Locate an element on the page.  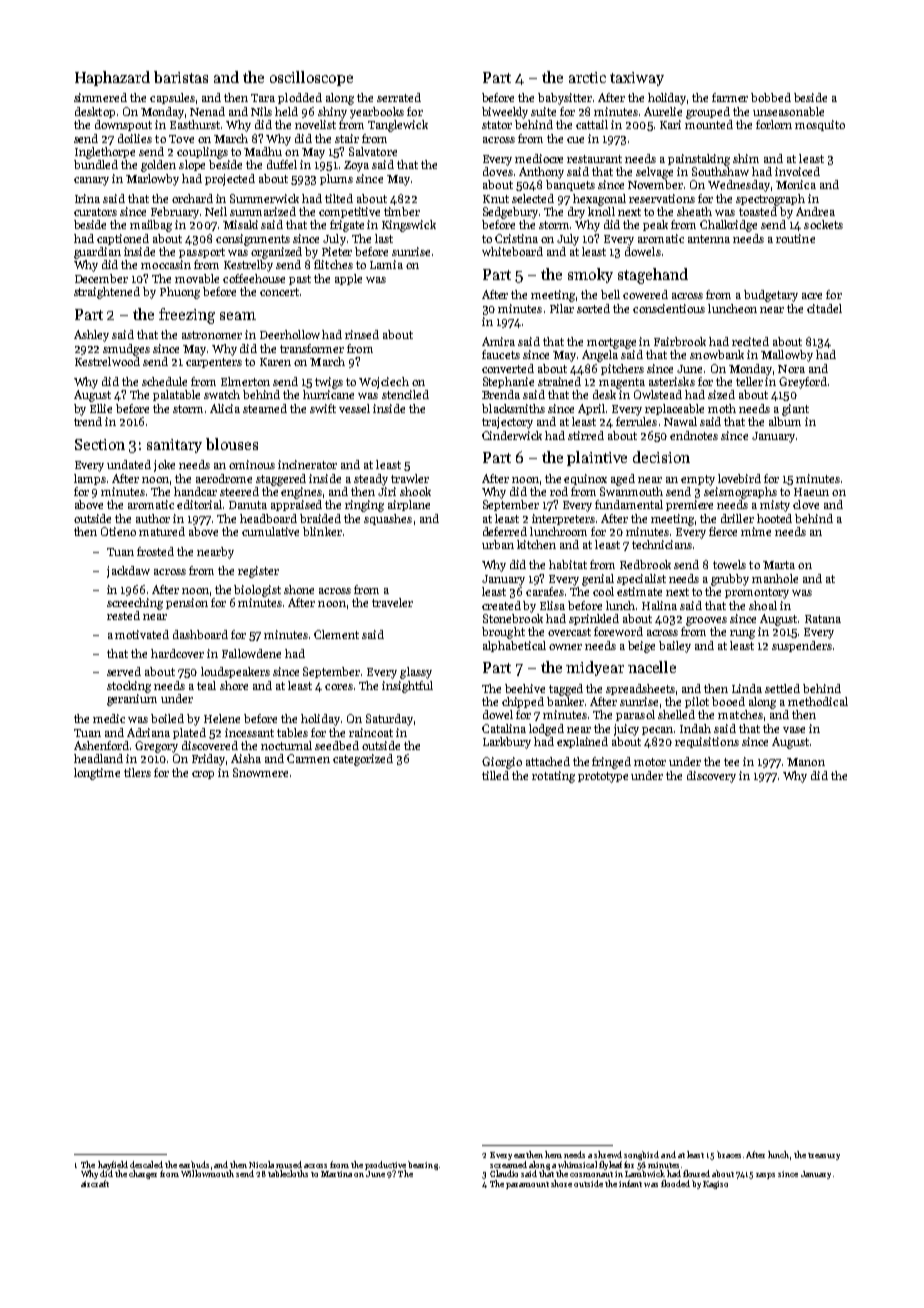
serrated is located at coordinates (399, 97).
